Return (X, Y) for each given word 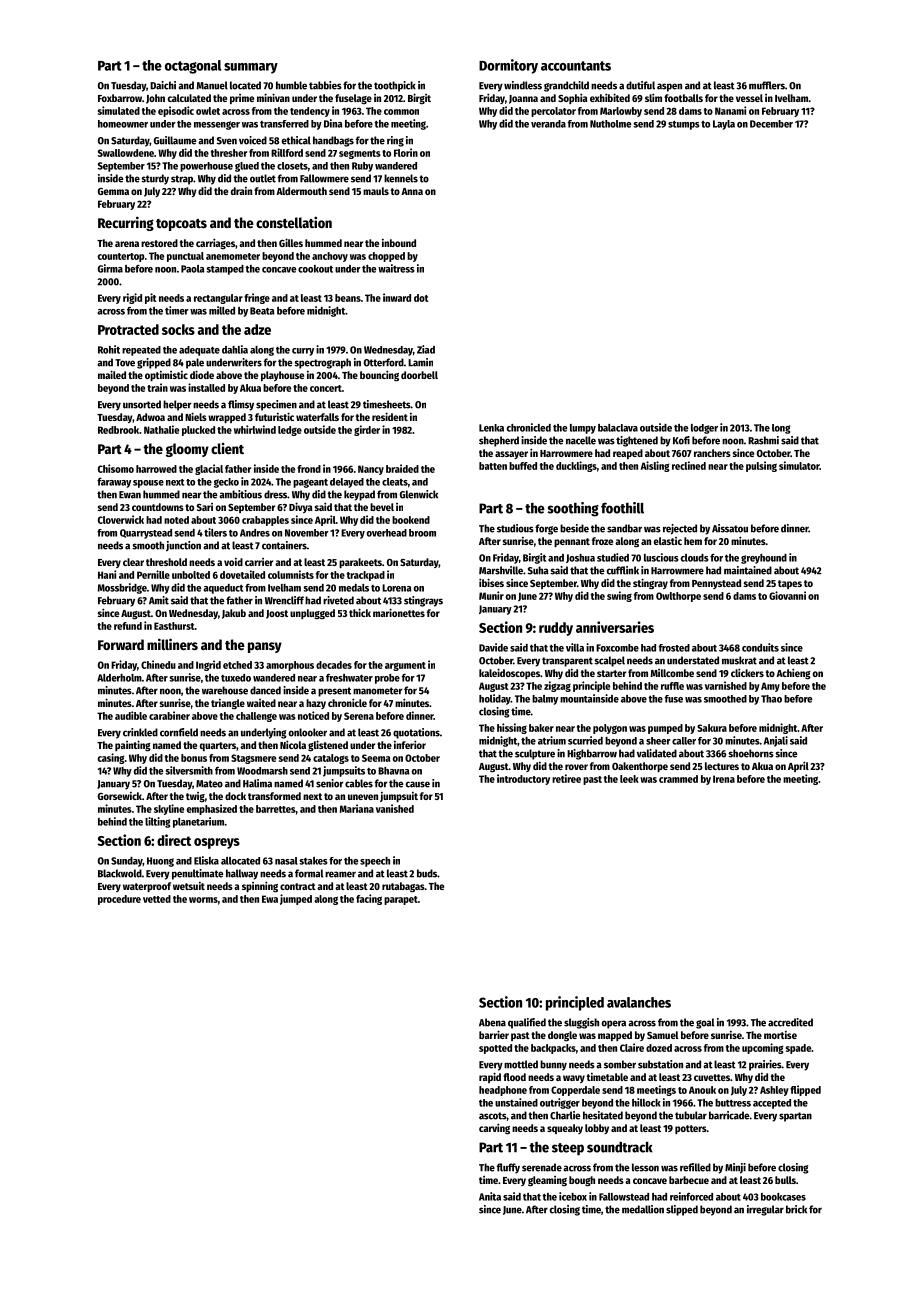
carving (494, 1129)
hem (693, 541)
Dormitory (508, 66)
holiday (495, 699)
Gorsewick (120, 796)
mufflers (767, 85)
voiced (253, 140)
